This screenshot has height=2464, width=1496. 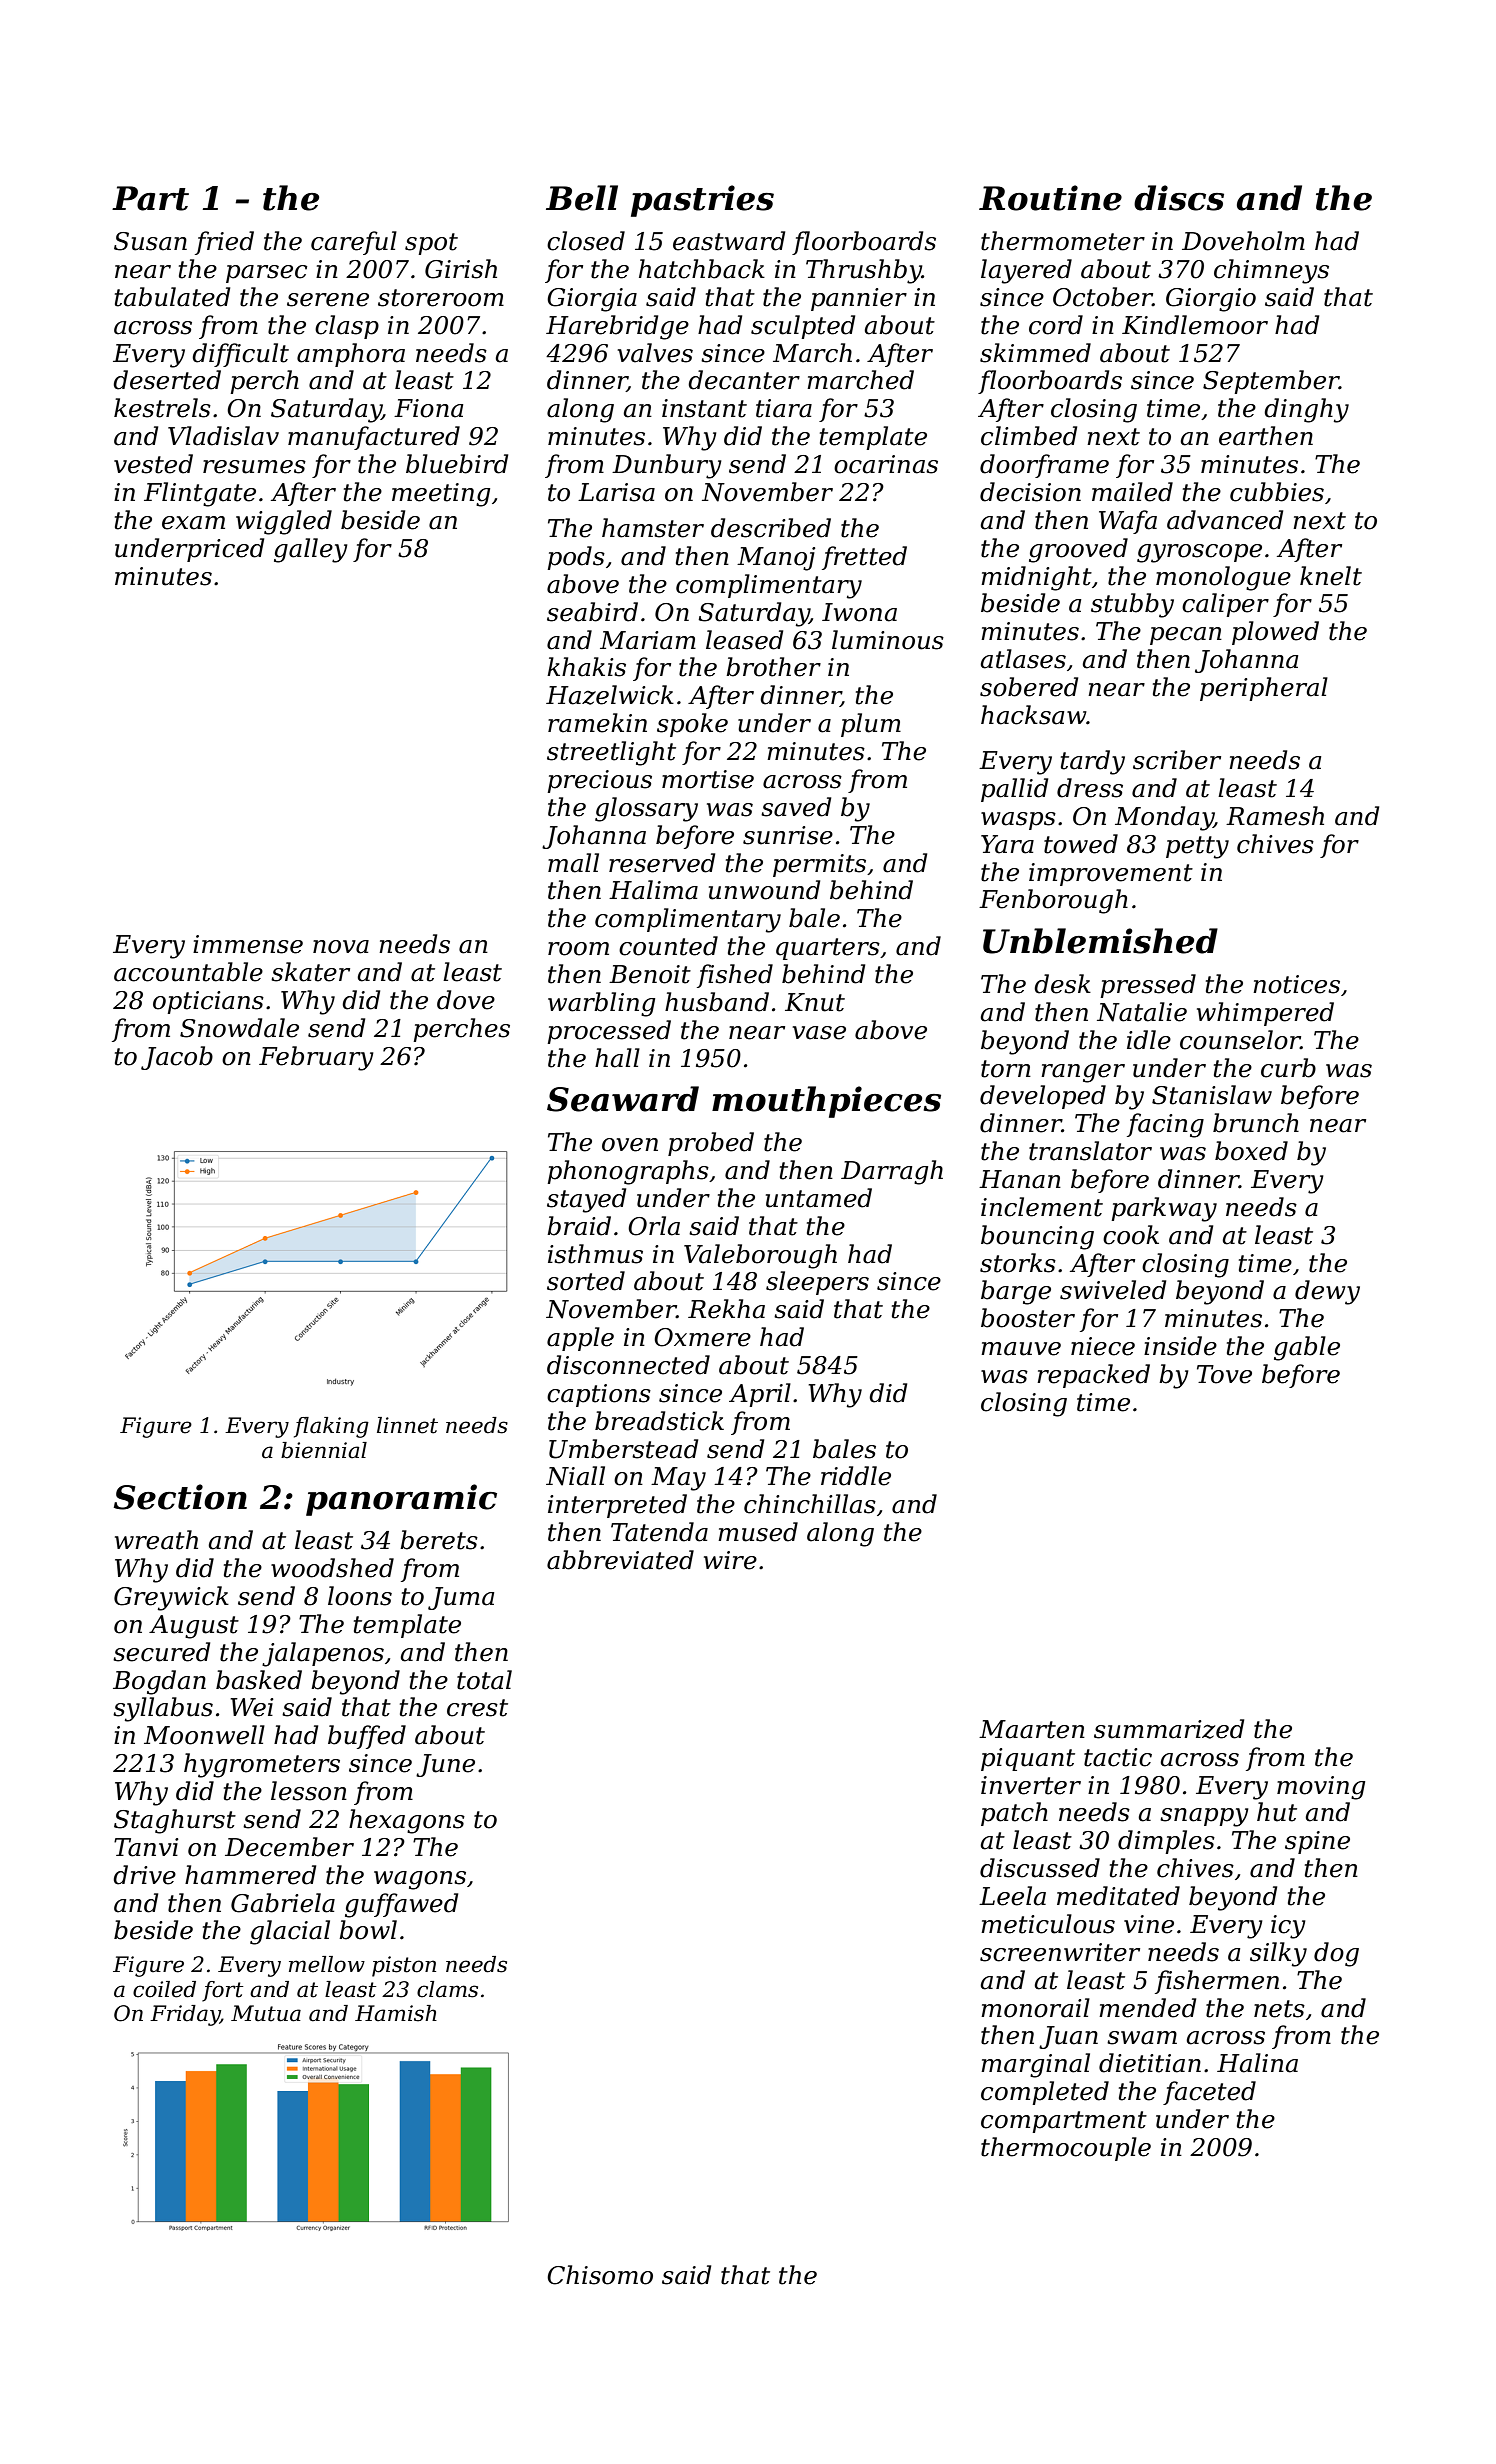 What do you see at coordinates (600, 2275) in the screenshot?
I see `Chisomo` at bounding box center [600, 2275].
